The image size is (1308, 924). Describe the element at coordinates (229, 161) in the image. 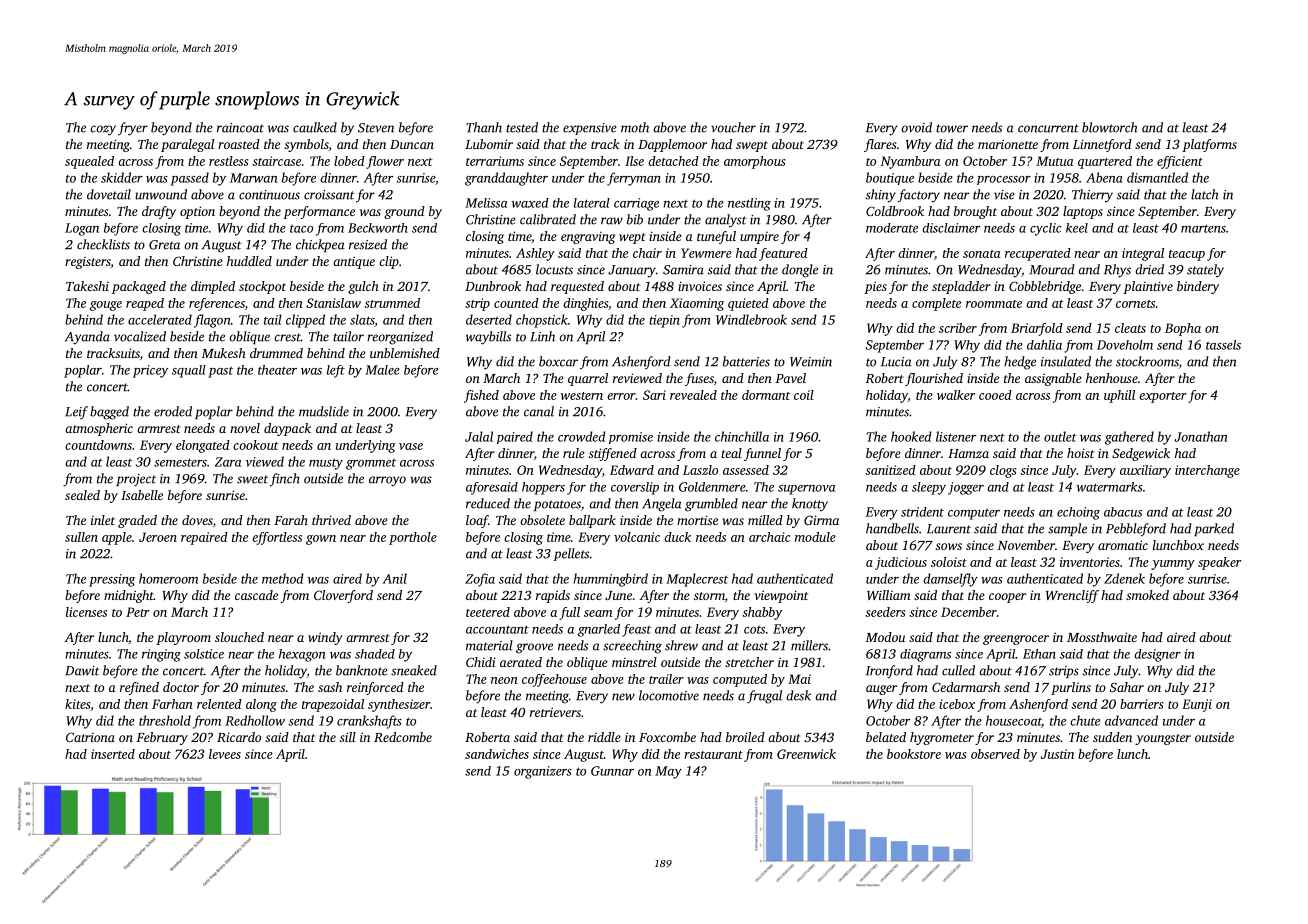

I see `restless` at that location.
